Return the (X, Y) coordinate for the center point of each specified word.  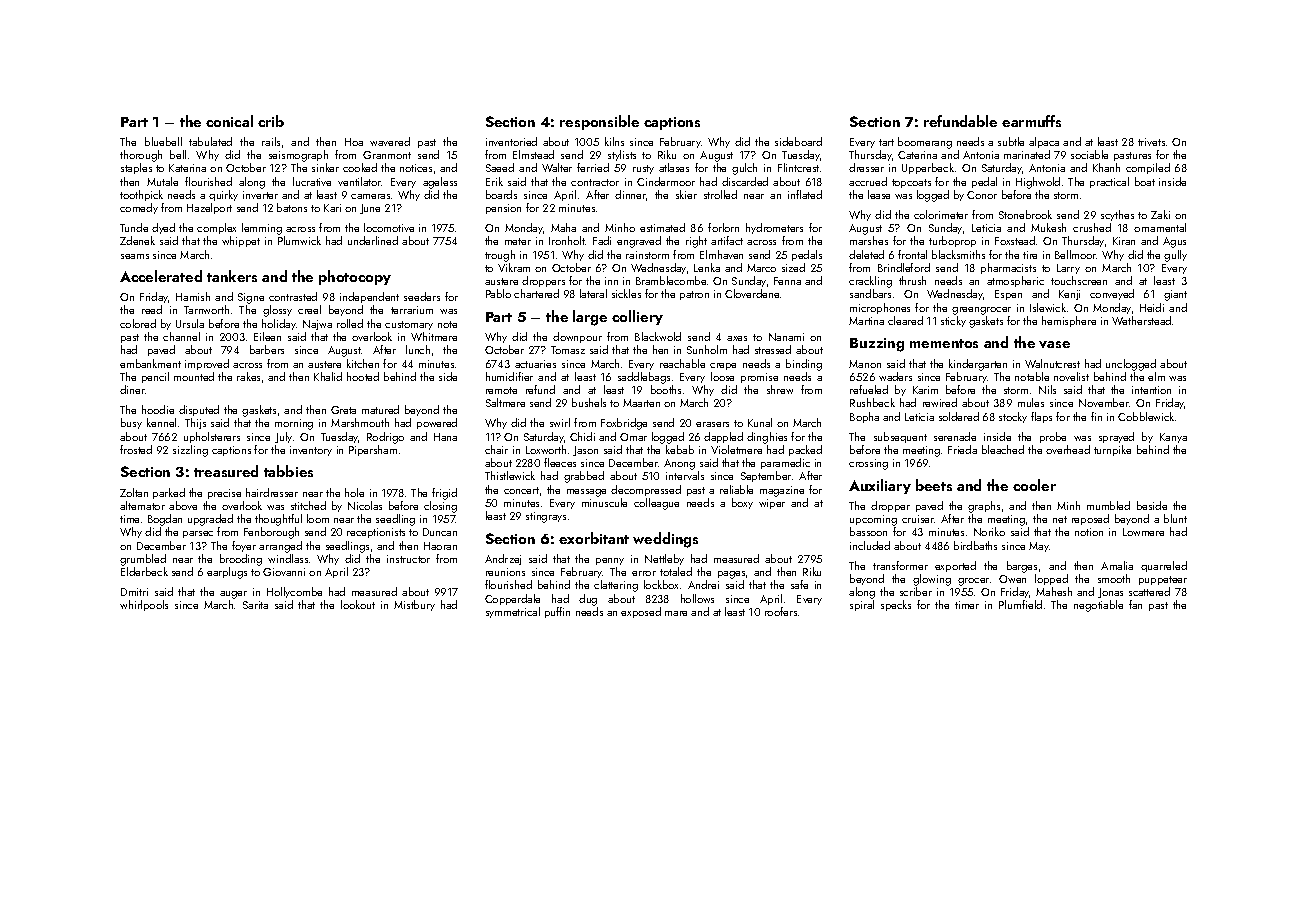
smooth (1114, 578)
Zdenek (137, 240)
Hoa (354, 142)
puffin (557, 612)
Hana (445, 437)
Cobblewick (1146, 416)
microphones (880, 308)
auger (233, 595)
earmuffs (1031, 121)
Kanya (1173, 438)
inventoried (511, 141)
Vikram (514, 267)
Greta (343, 410)
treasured (226, 471)
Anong (679, 464)
